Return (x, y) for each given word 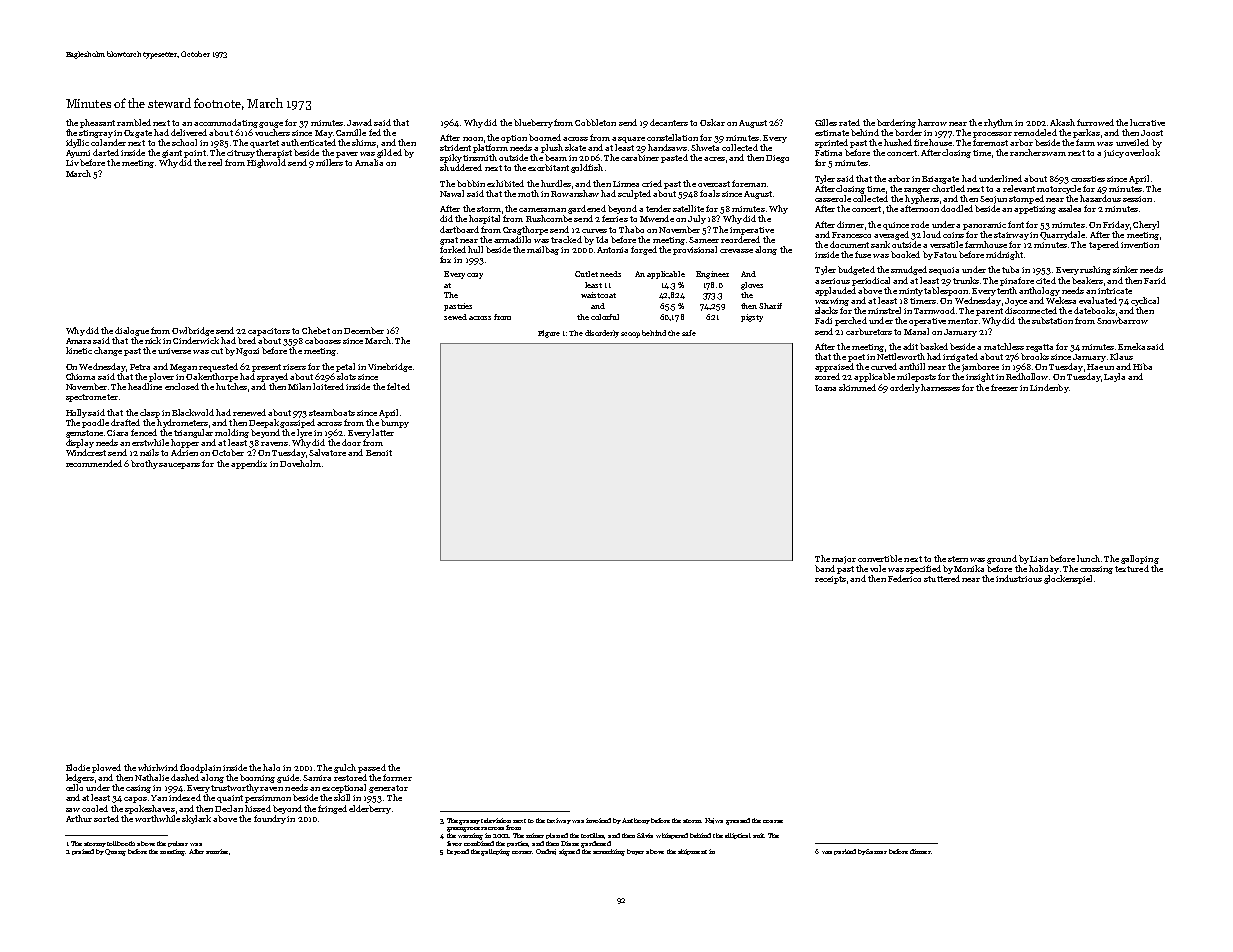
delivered (189, 132)
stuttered (942, 578)
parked (845, 852)
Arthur (79, 818)
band (825, 568)
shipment (692, 852)
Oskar (712, 122)
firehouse (933, 142)
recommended (94, 463)
